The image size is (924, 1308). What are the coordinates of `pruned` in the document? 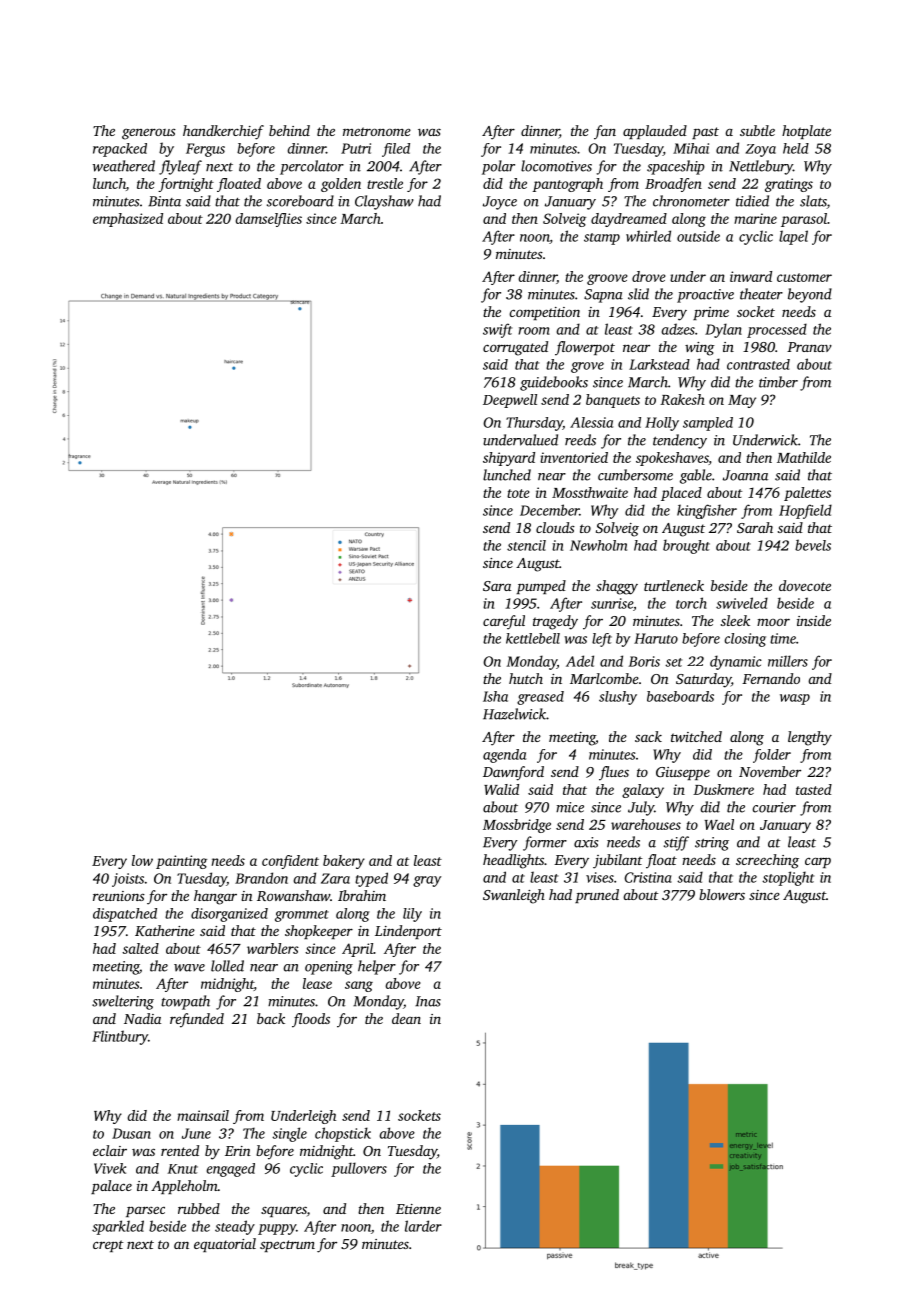 It's located at (597, 896).
